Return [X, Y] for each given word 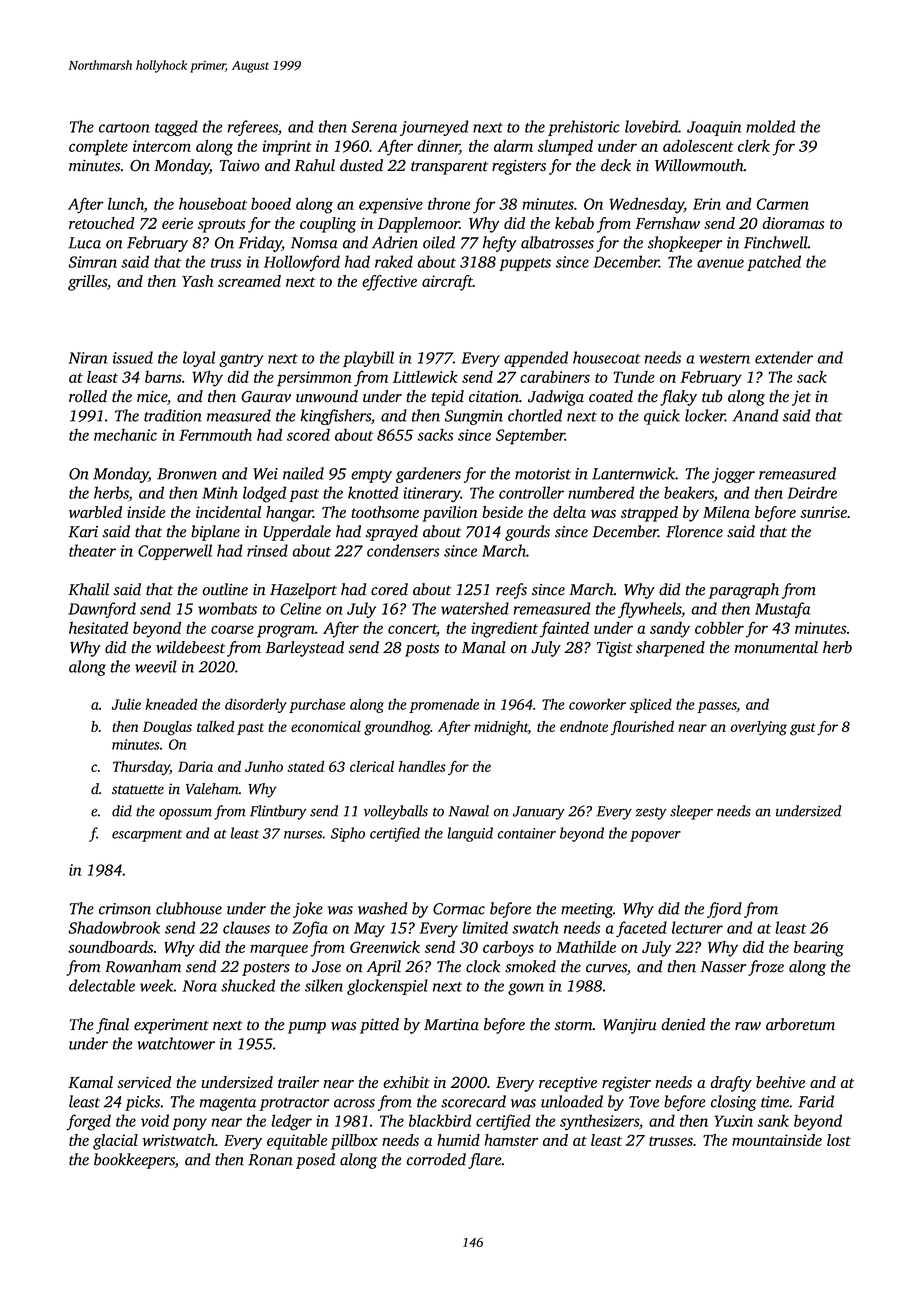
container [526, 833]
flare [484, 1161]
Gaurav [266, 397]
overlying [759, 728]
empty [371, 476]
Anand [755, 415]
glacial [115, 1142]
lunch [126, 203]
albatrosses [557, 242]
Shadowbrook [114, 927]
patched [774, 263]
